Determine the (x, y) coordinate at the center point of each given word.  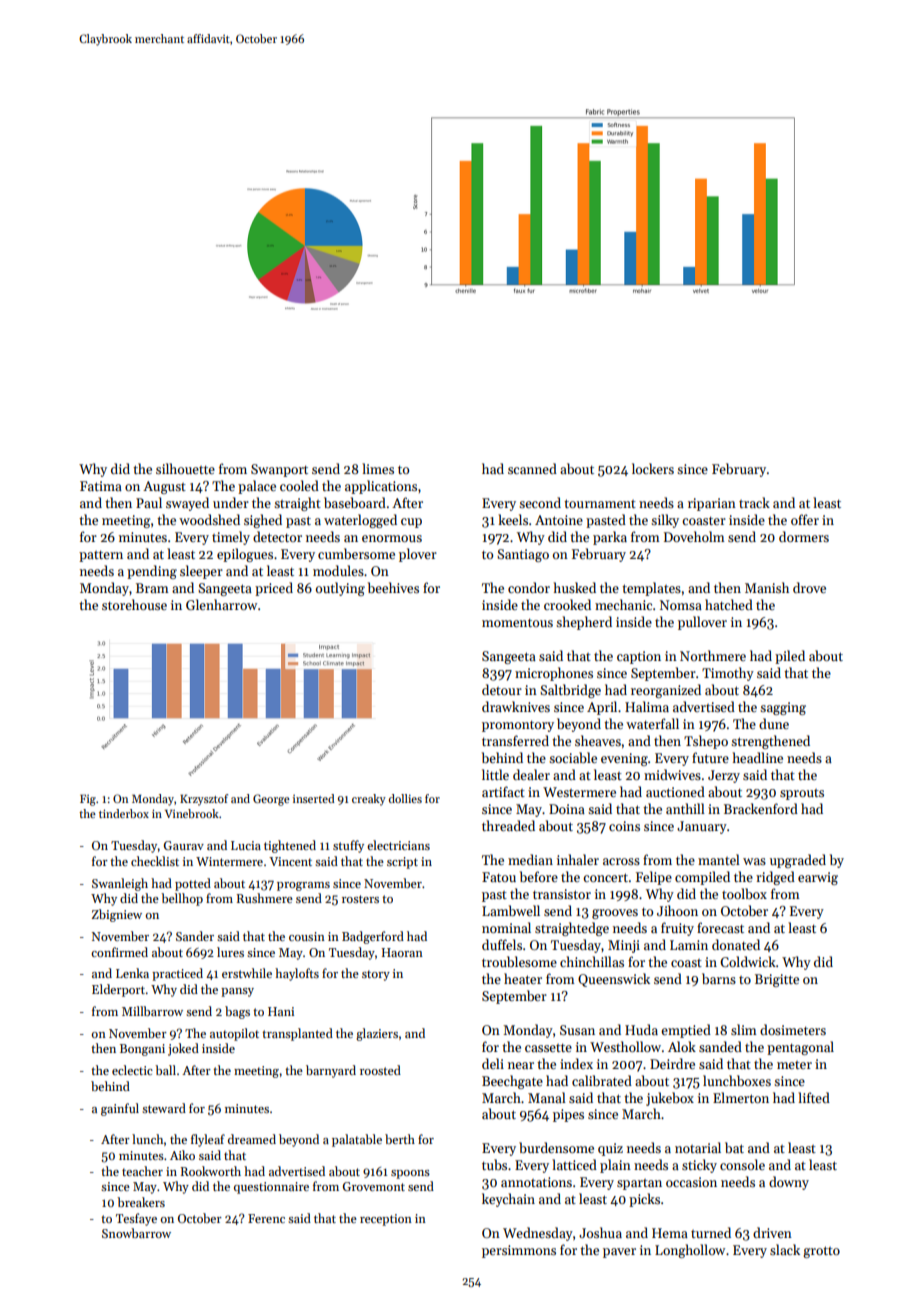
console (742, 1164)
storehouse (134, 604)
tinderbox (124, 813)
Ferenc (266, 1218)
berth (400, 1139)
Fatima (101, 486)
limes (378, 468)
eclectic (132, 1070)
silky (665, 521)
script (402, 863)
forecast (720, 927)
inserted (314, 798)
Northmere (713, 655)
